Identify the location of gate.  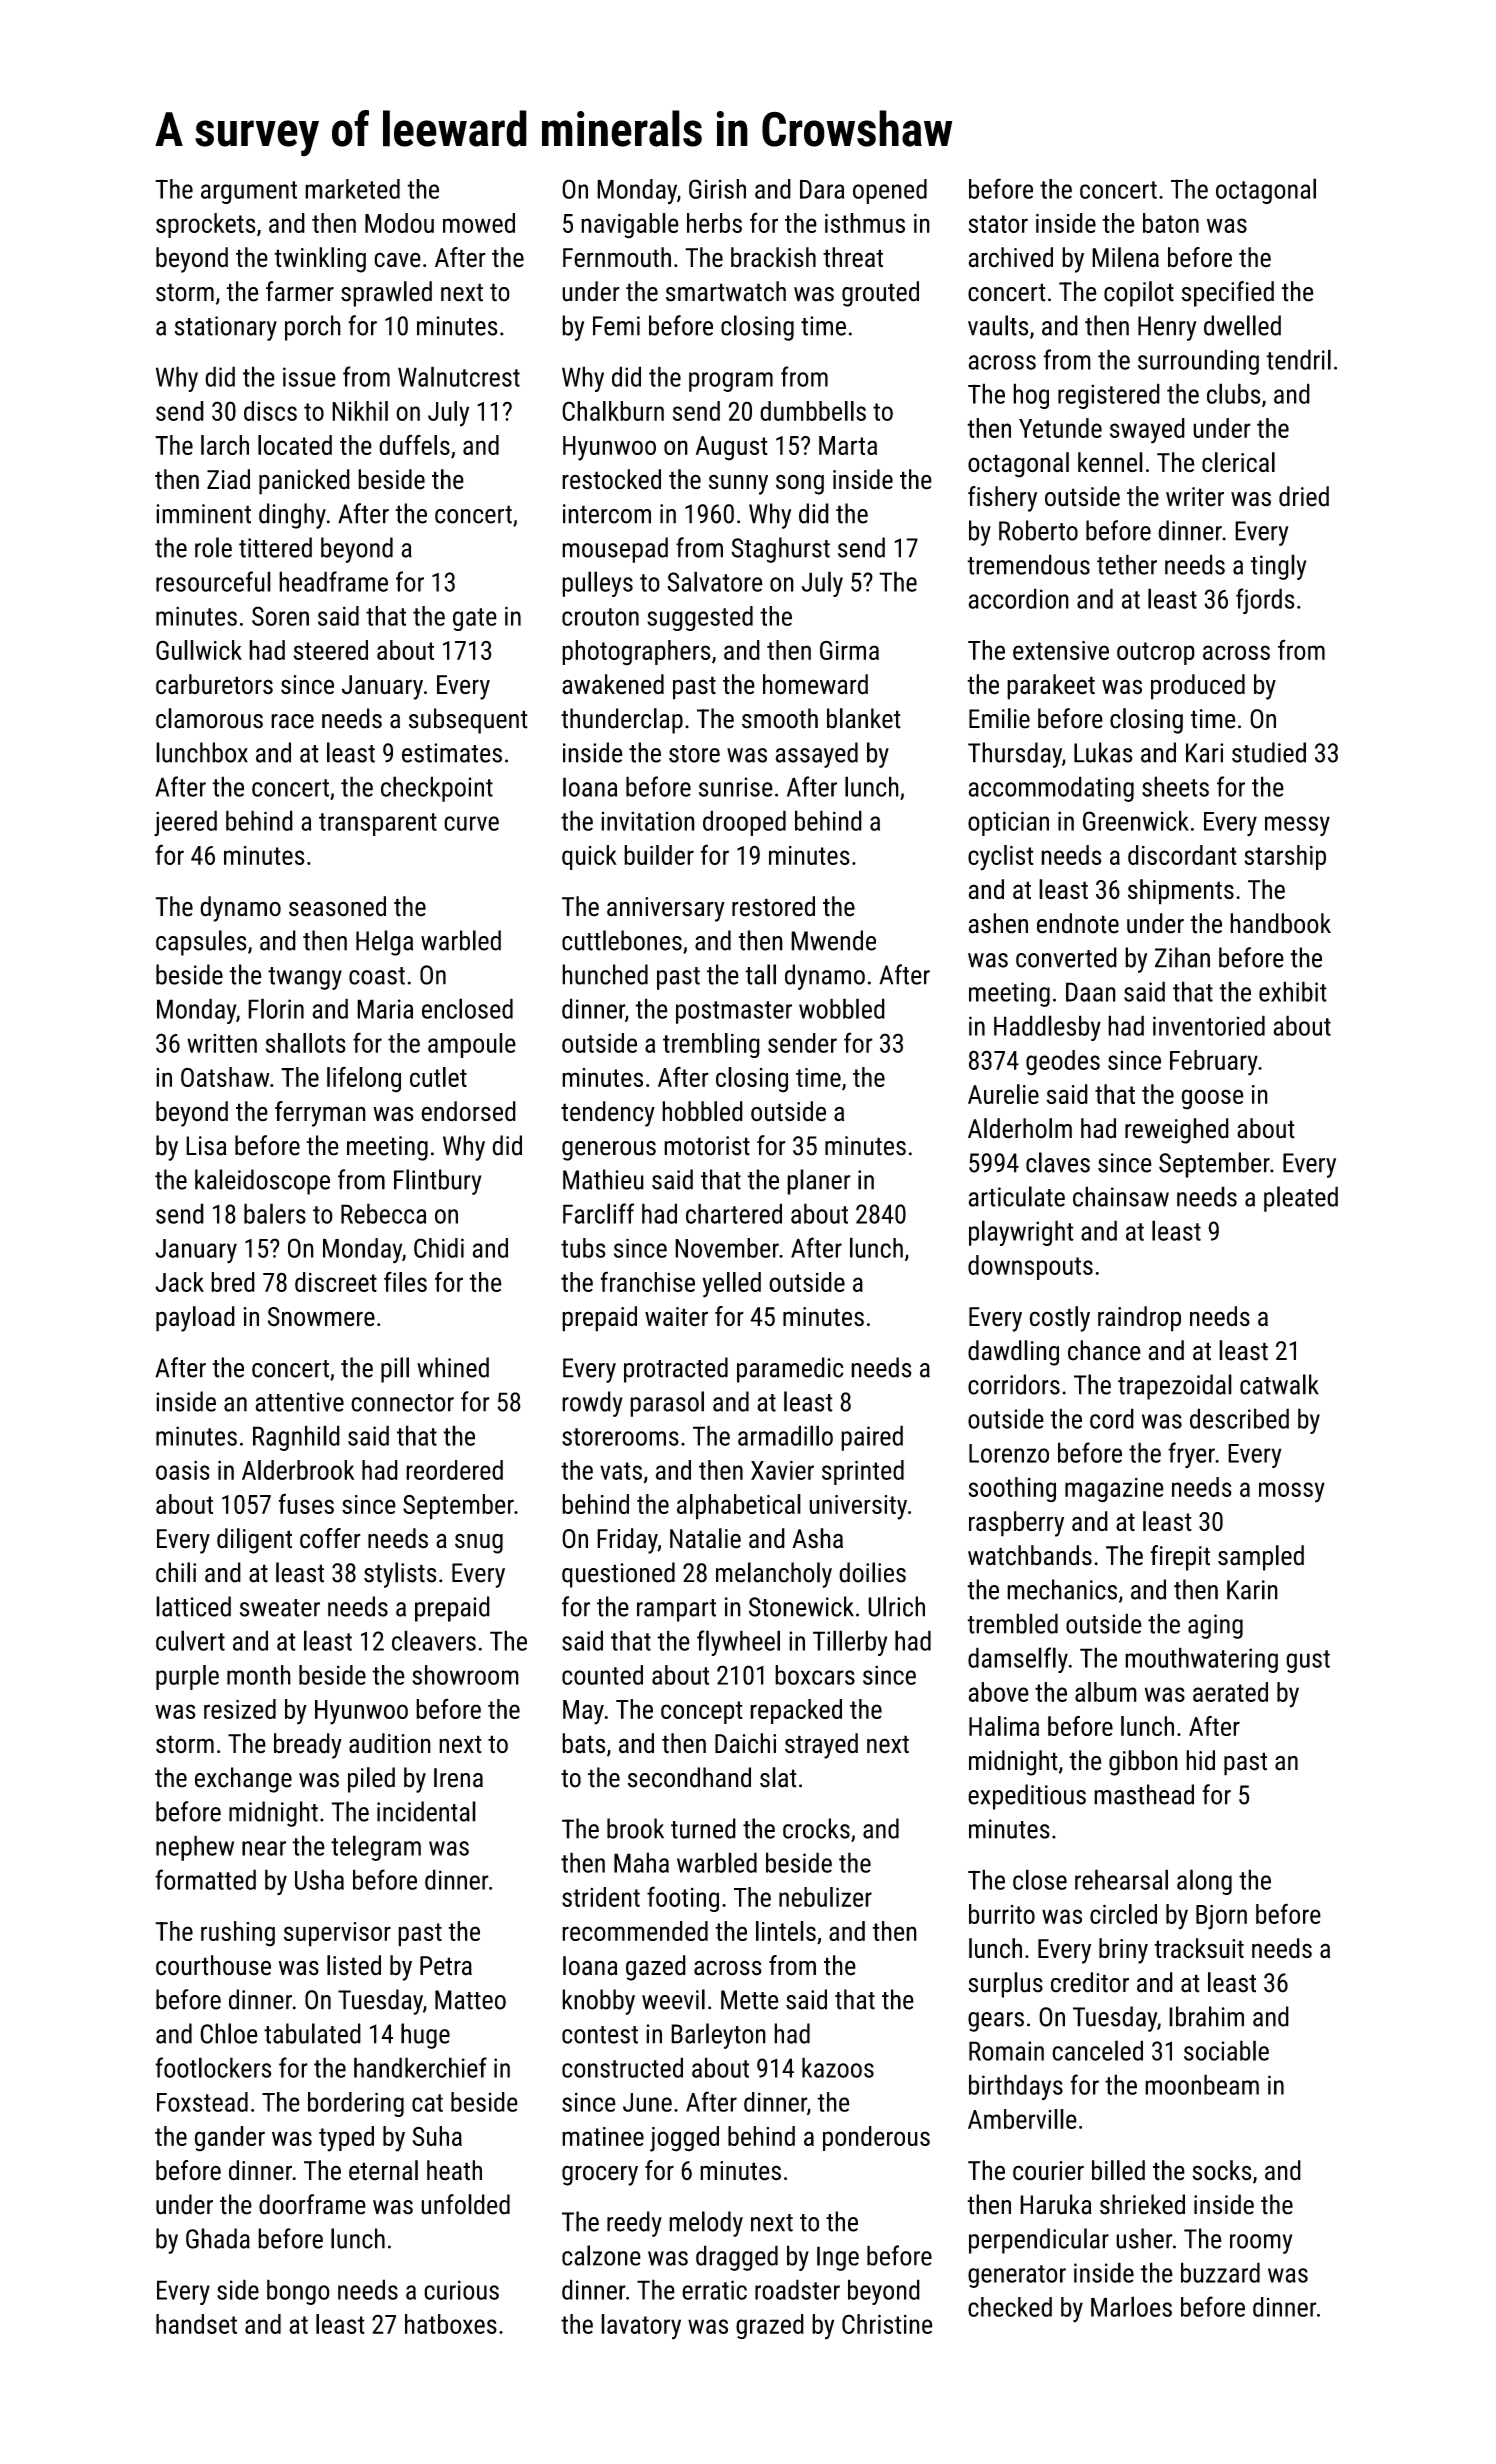
(475, 619).
